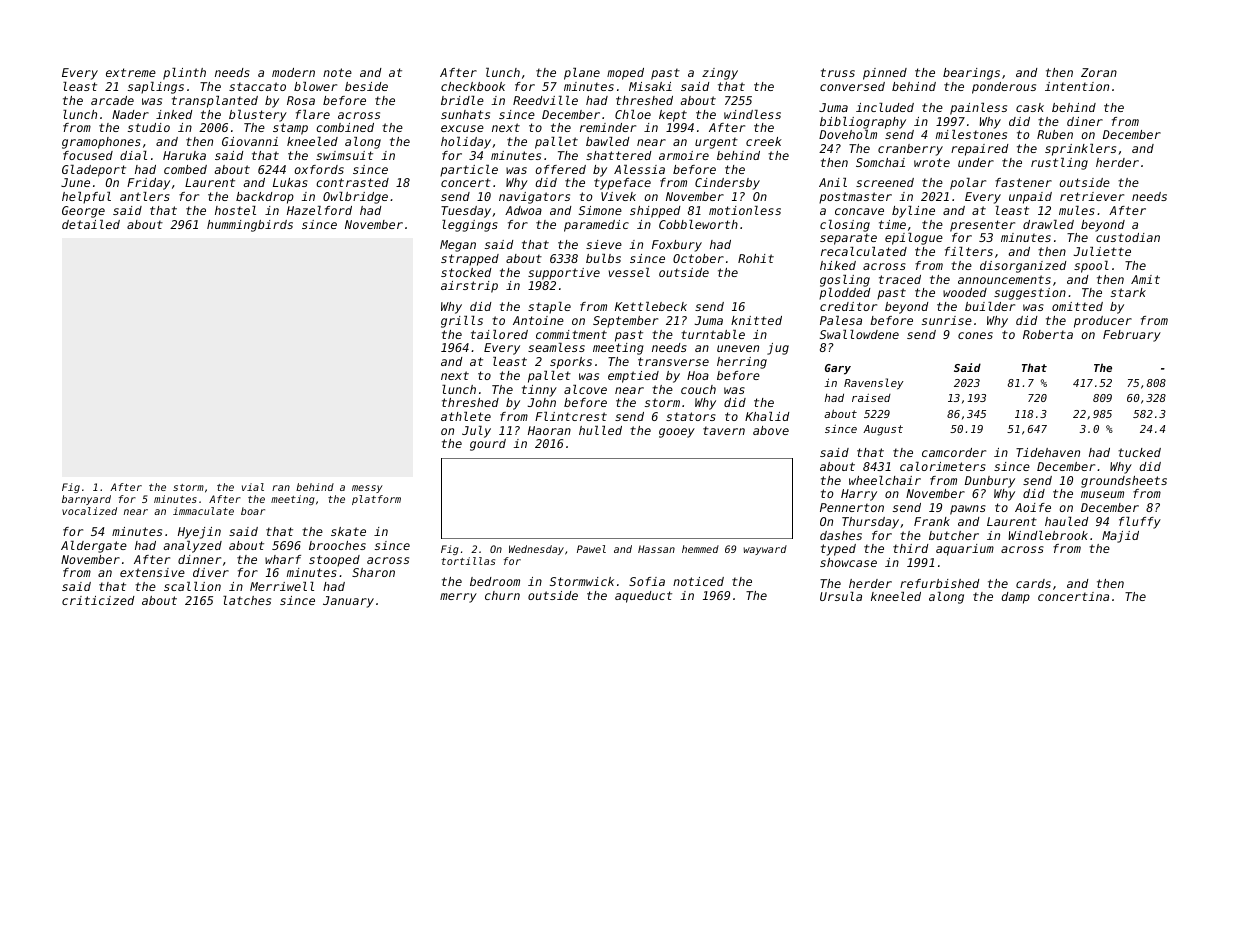 The width and height of the document is (1233, 952). Describe the element at coordinates (458, 598) in the document. I see `merry` at that location.
